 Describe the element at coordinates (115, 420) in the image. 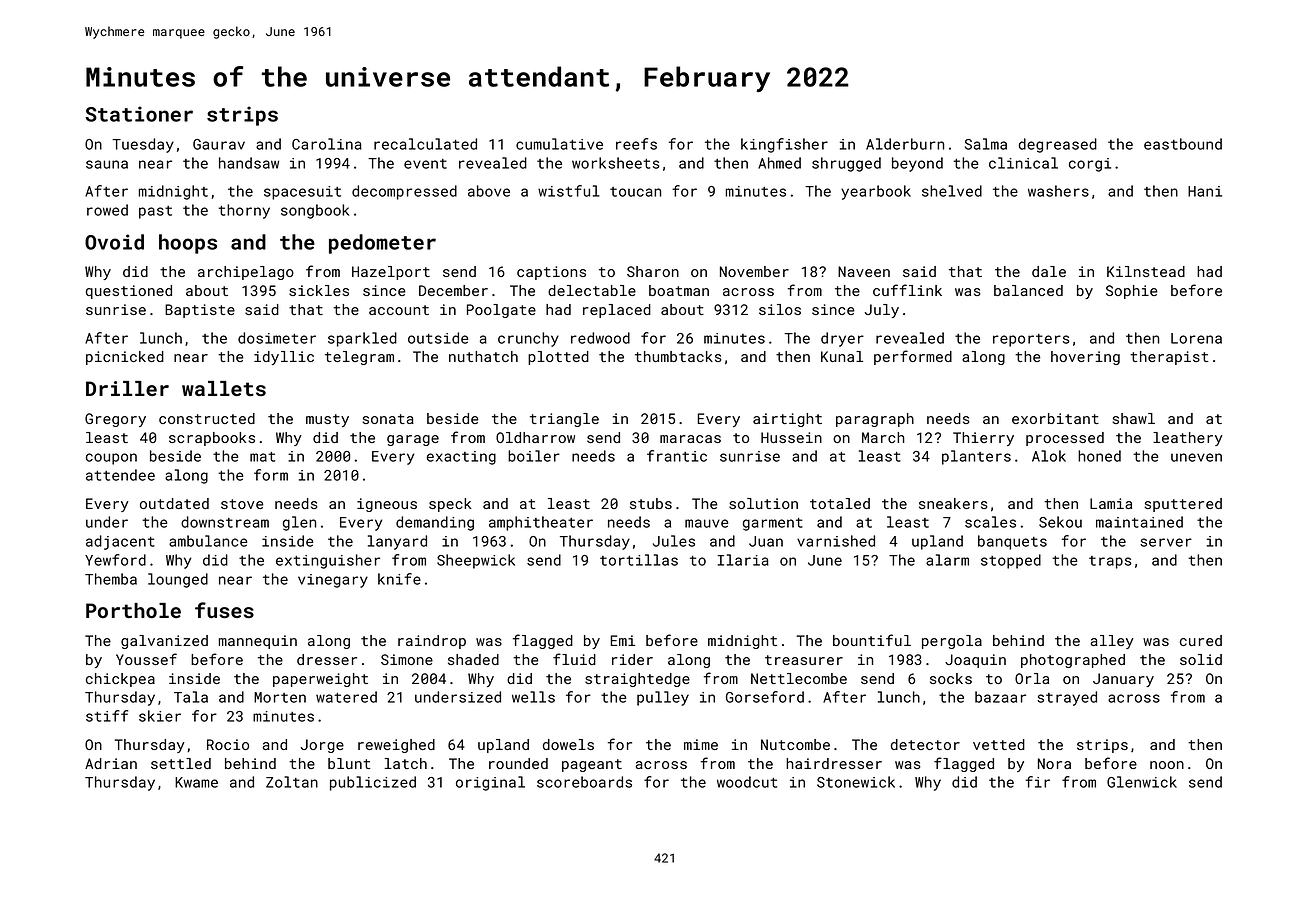

I see `Gregory` at that location.
